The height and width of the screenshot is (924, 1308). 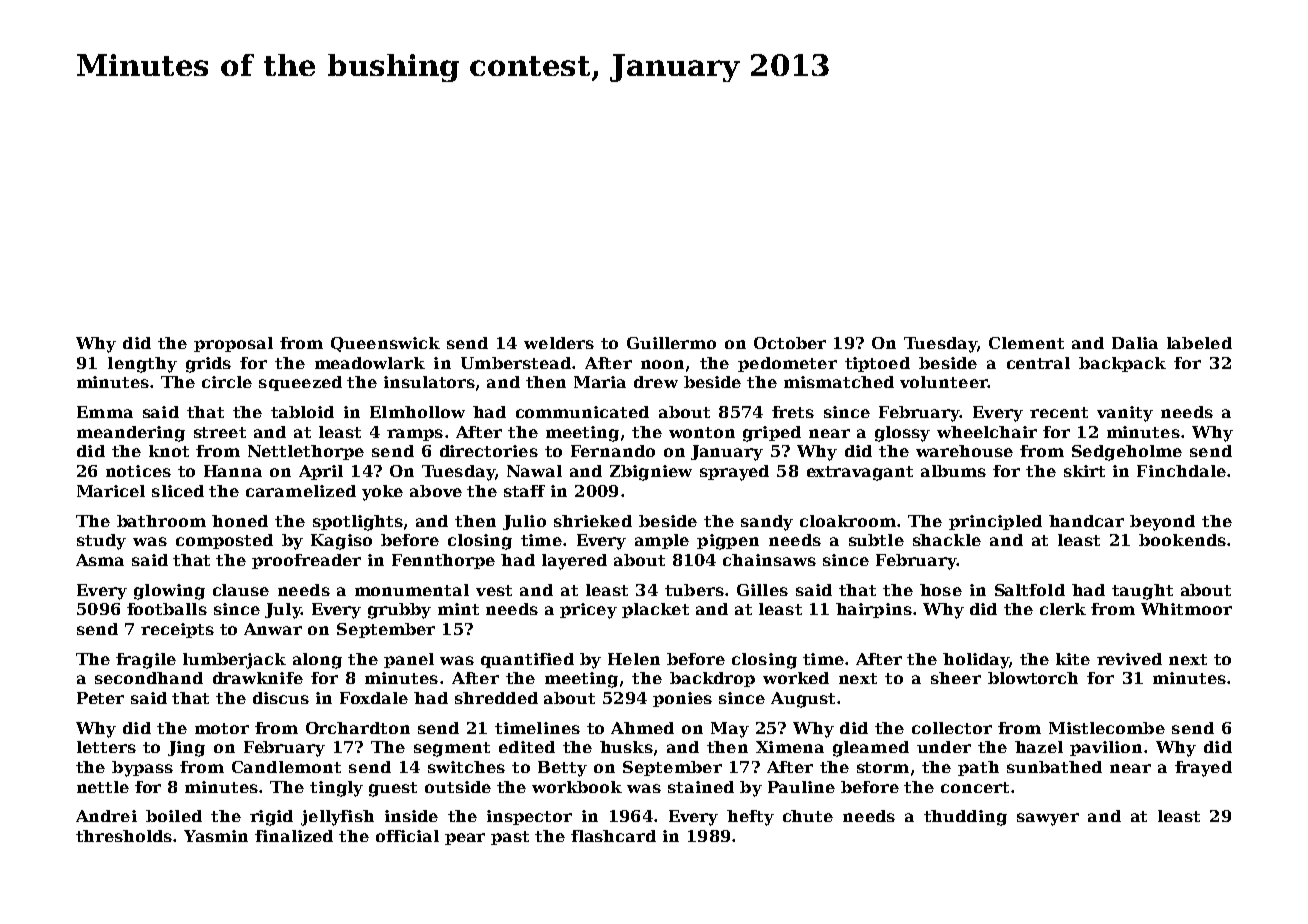 I want to click on lengthy, so click(x=142, y=365).
